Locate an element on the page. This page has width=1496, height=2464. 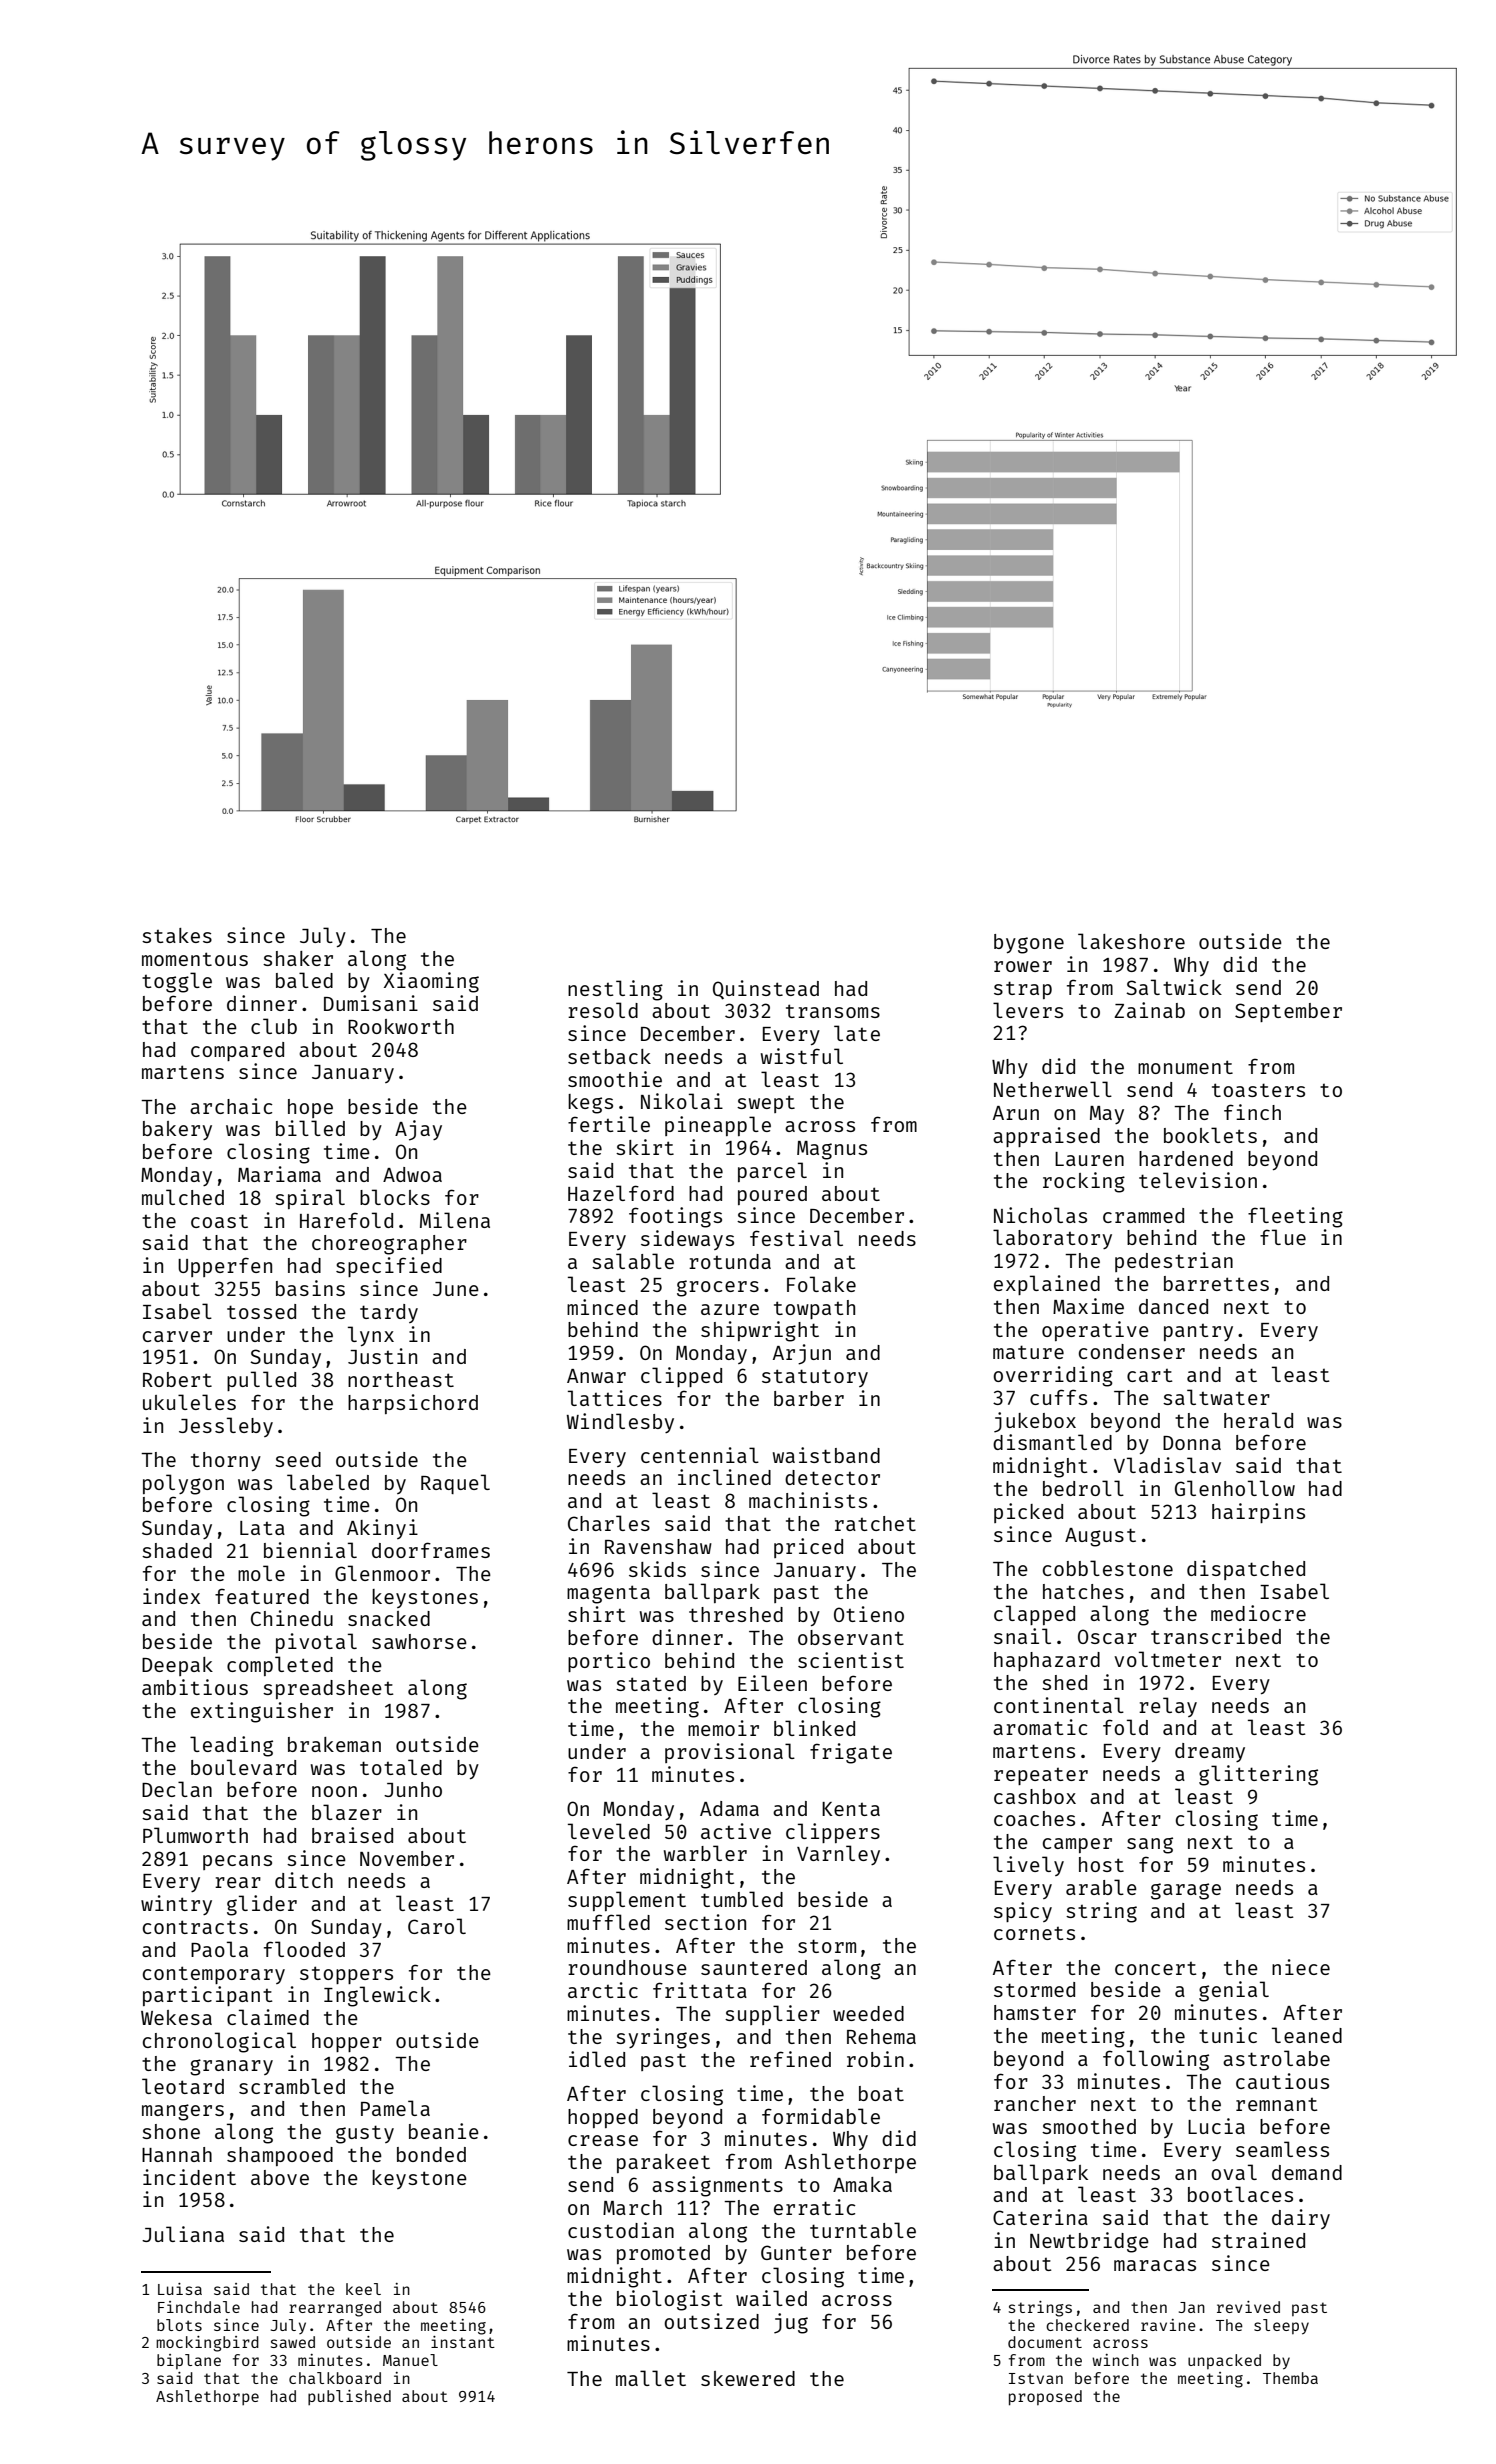
nestling is located at coordinates (615, 990).
